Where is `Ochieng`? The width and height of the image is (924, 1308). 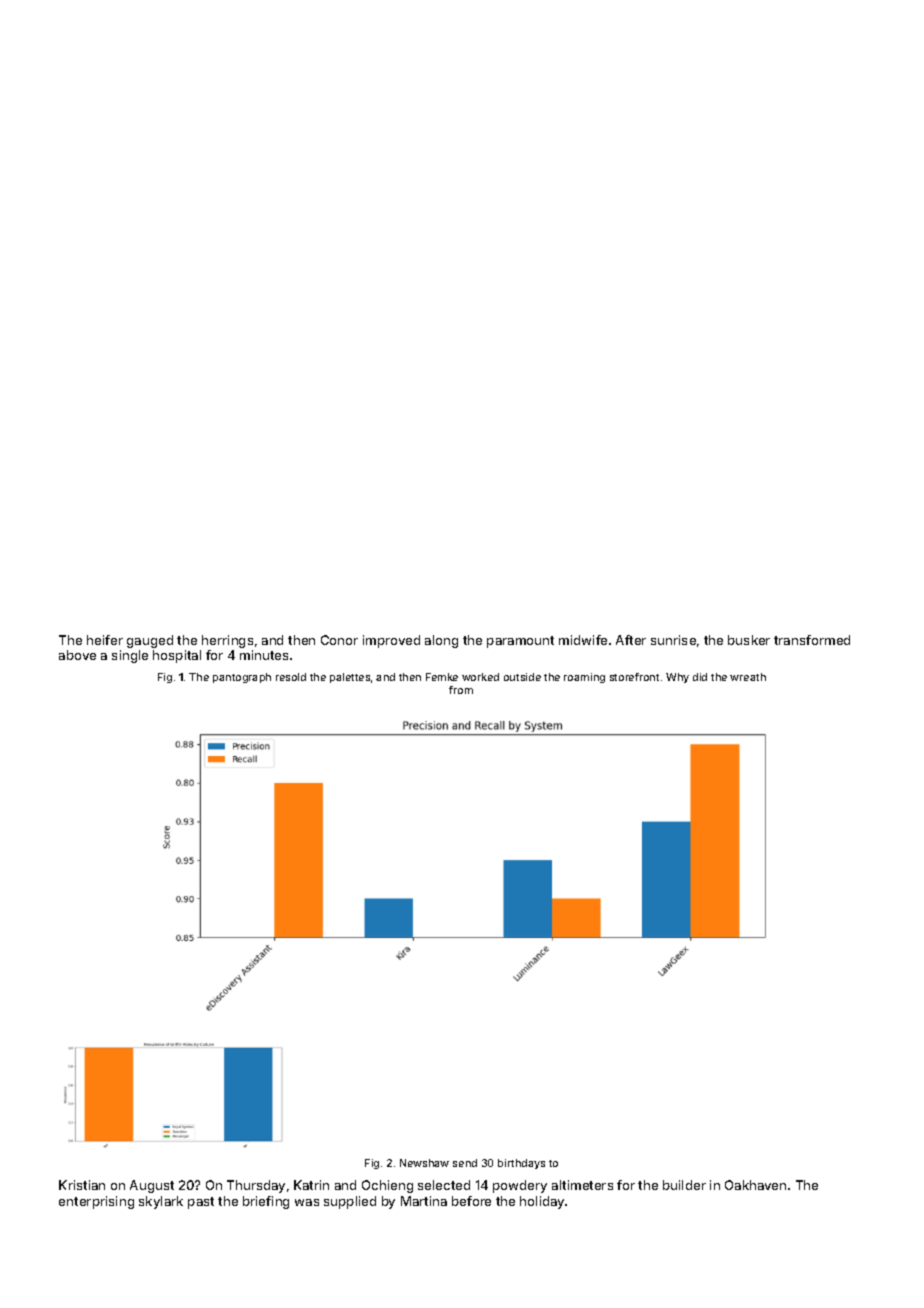 Ochieng is located at coordinates (387, 1186).
